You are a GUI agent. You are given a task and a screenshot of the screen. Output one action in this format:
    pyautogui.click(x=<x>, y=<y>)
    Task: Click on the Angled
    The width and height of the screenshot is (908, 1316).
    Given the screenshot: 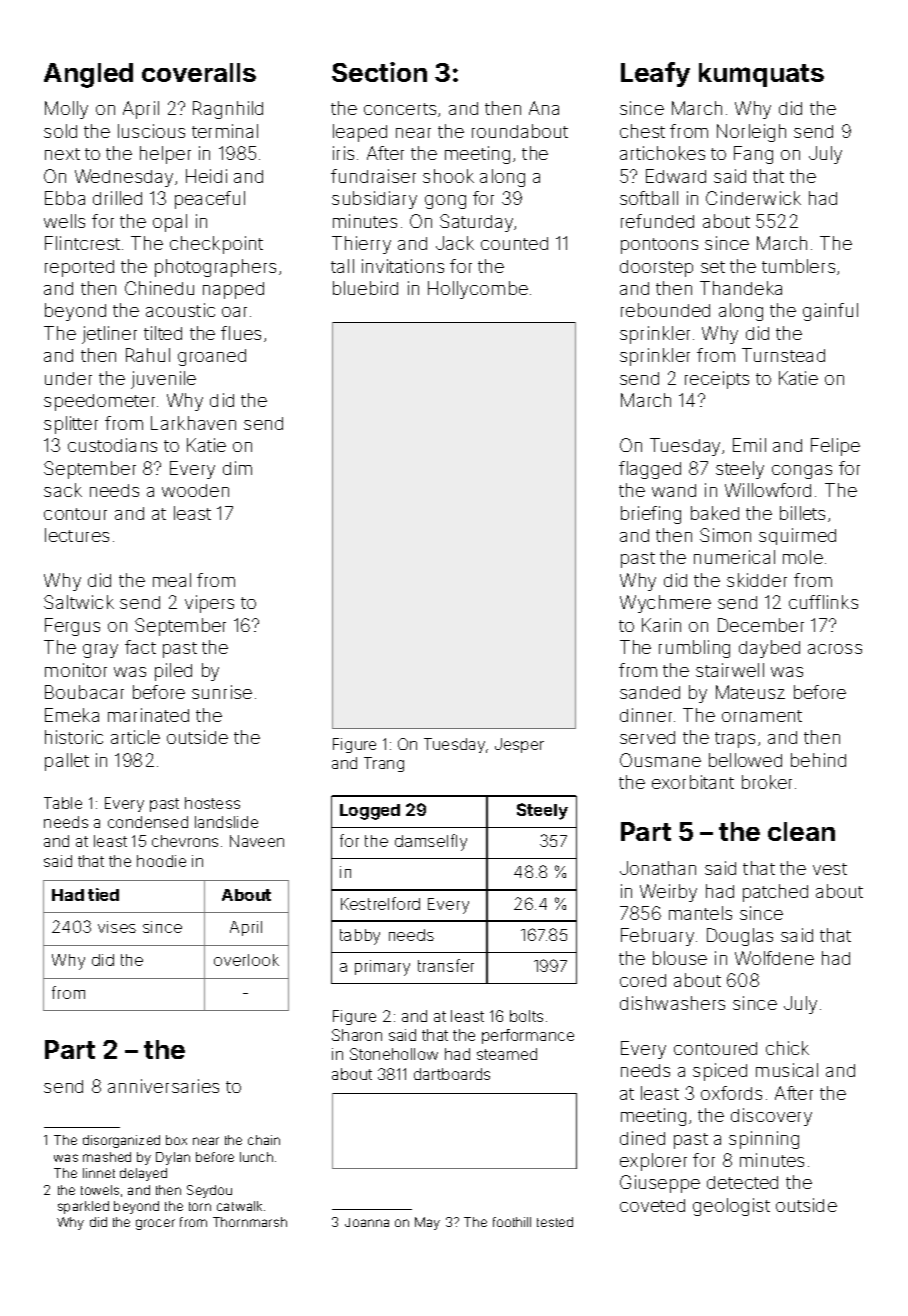 What is the action you would take?
    pyautogui.click(x=88, y=75)
